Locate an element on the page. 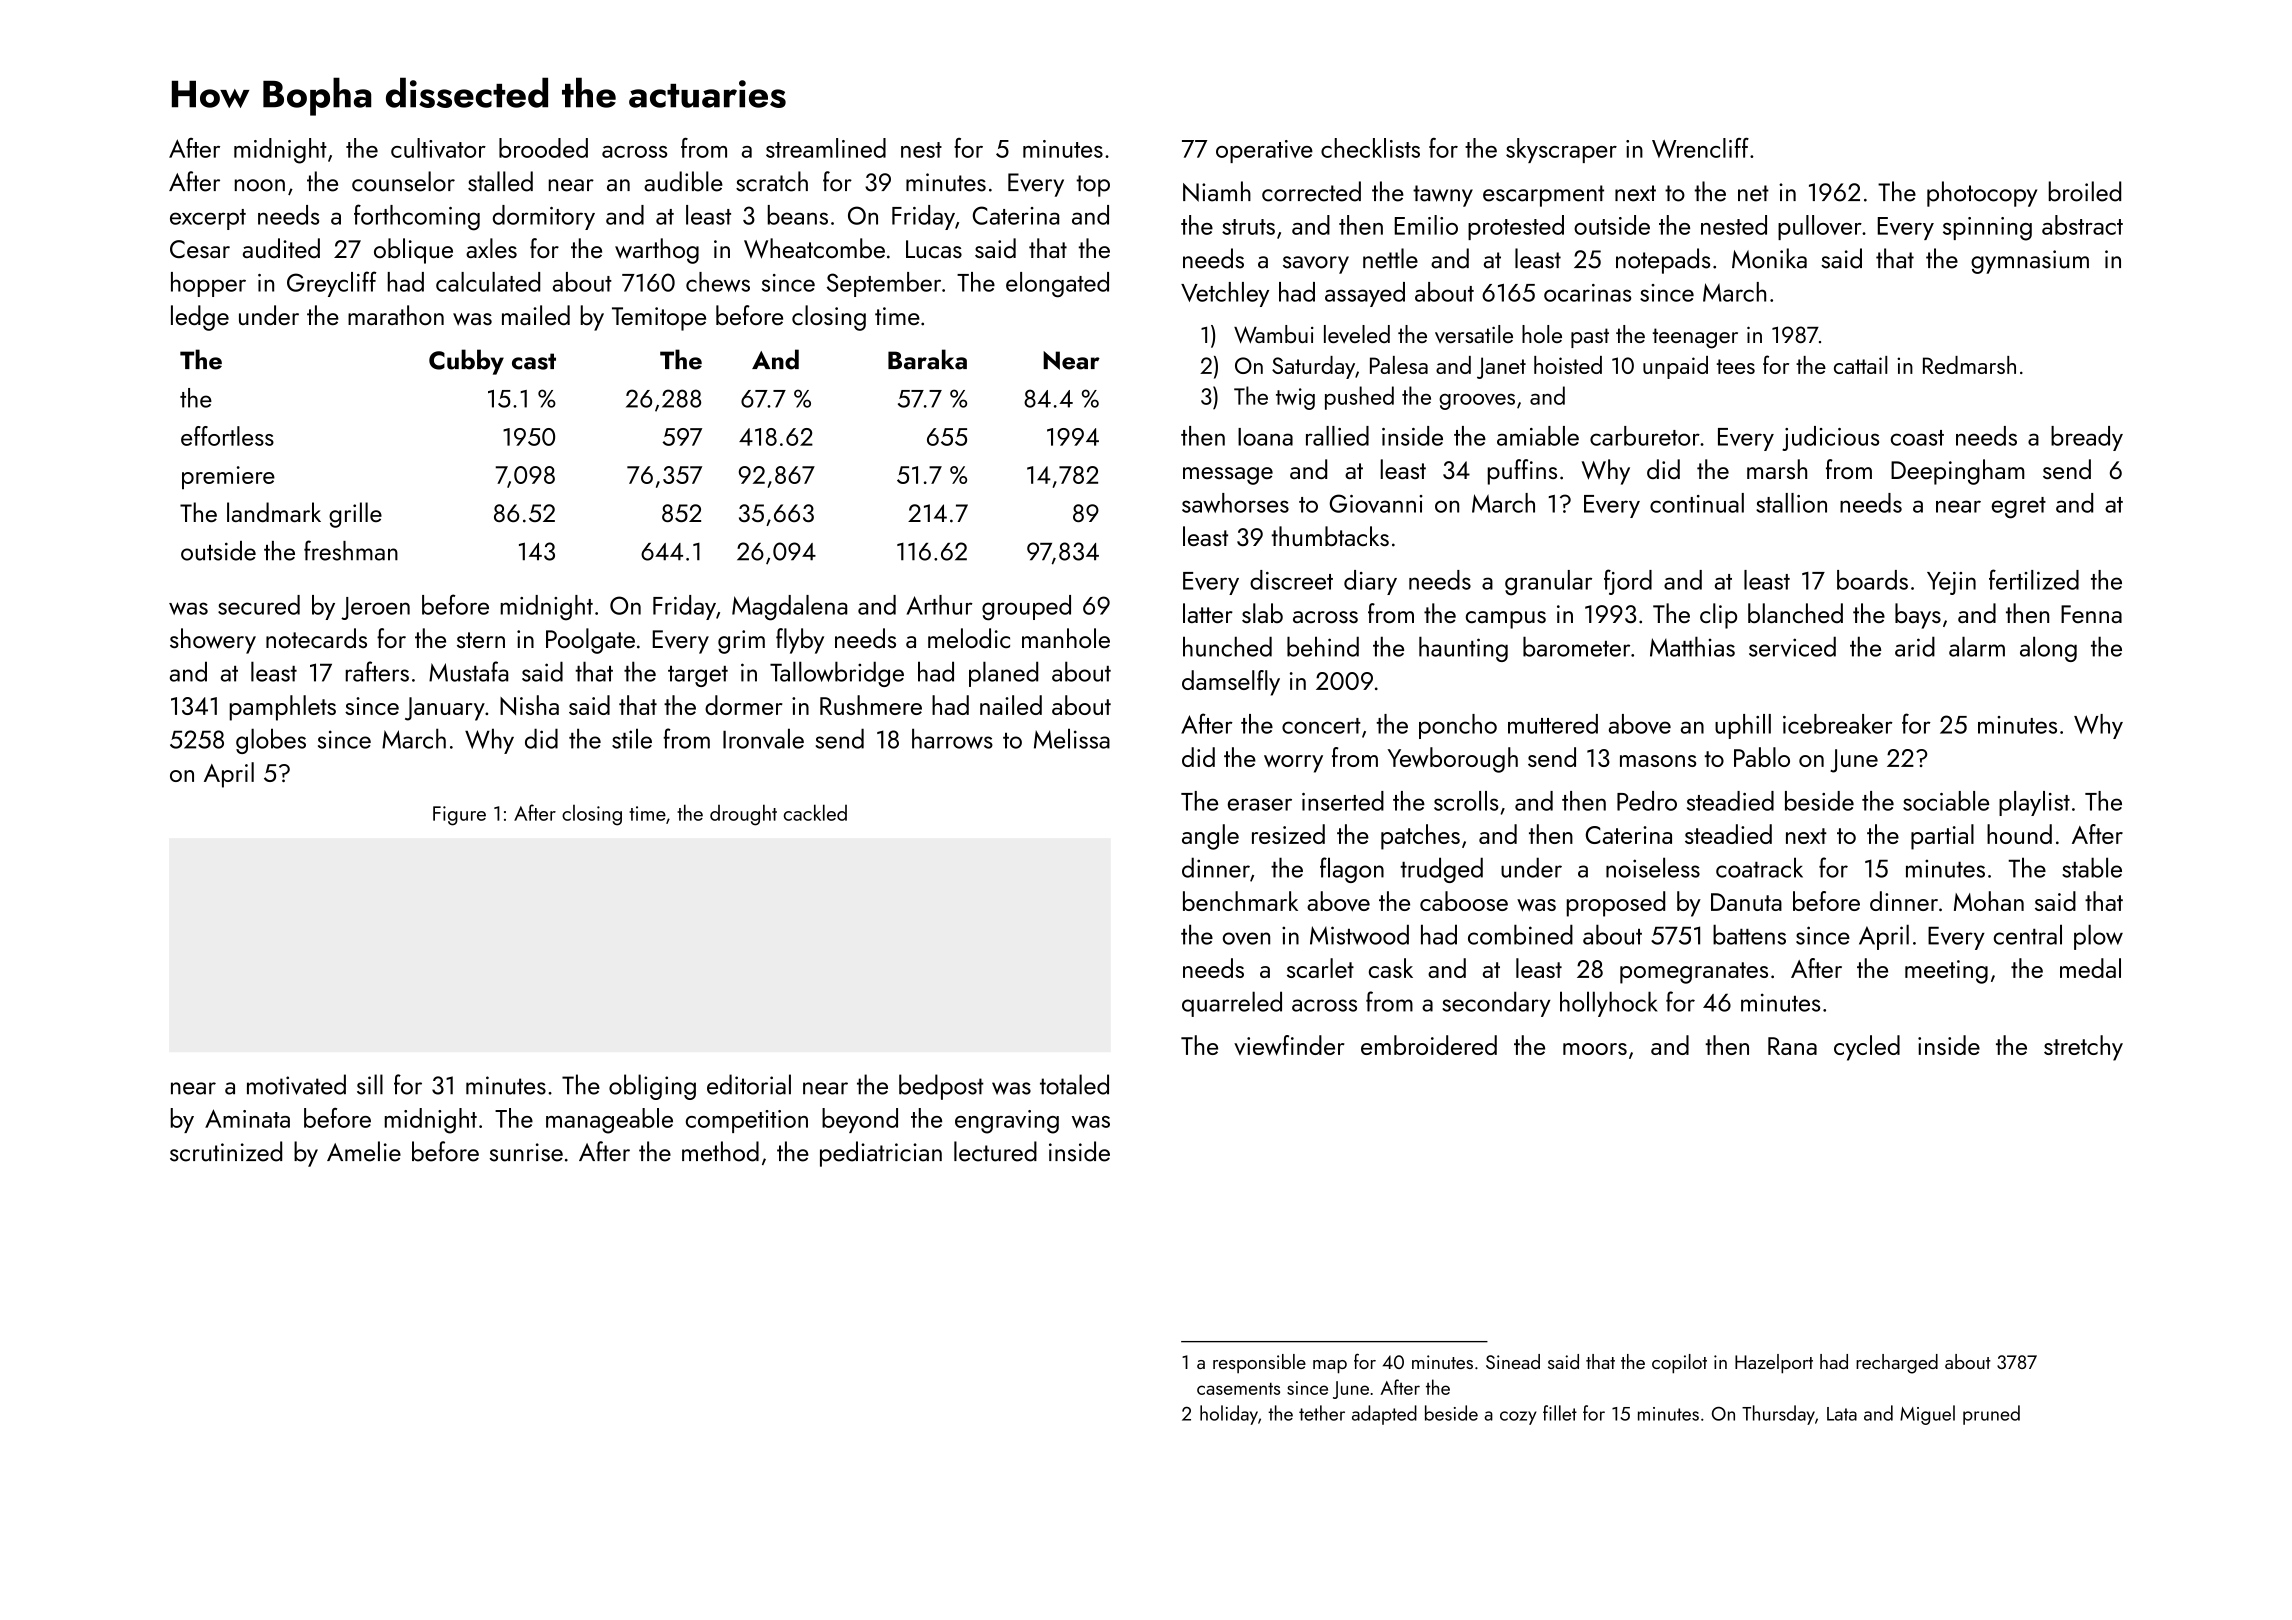 The width and height of the page is (2292, 1620). checklists is located at coordinates (1370, 148).
